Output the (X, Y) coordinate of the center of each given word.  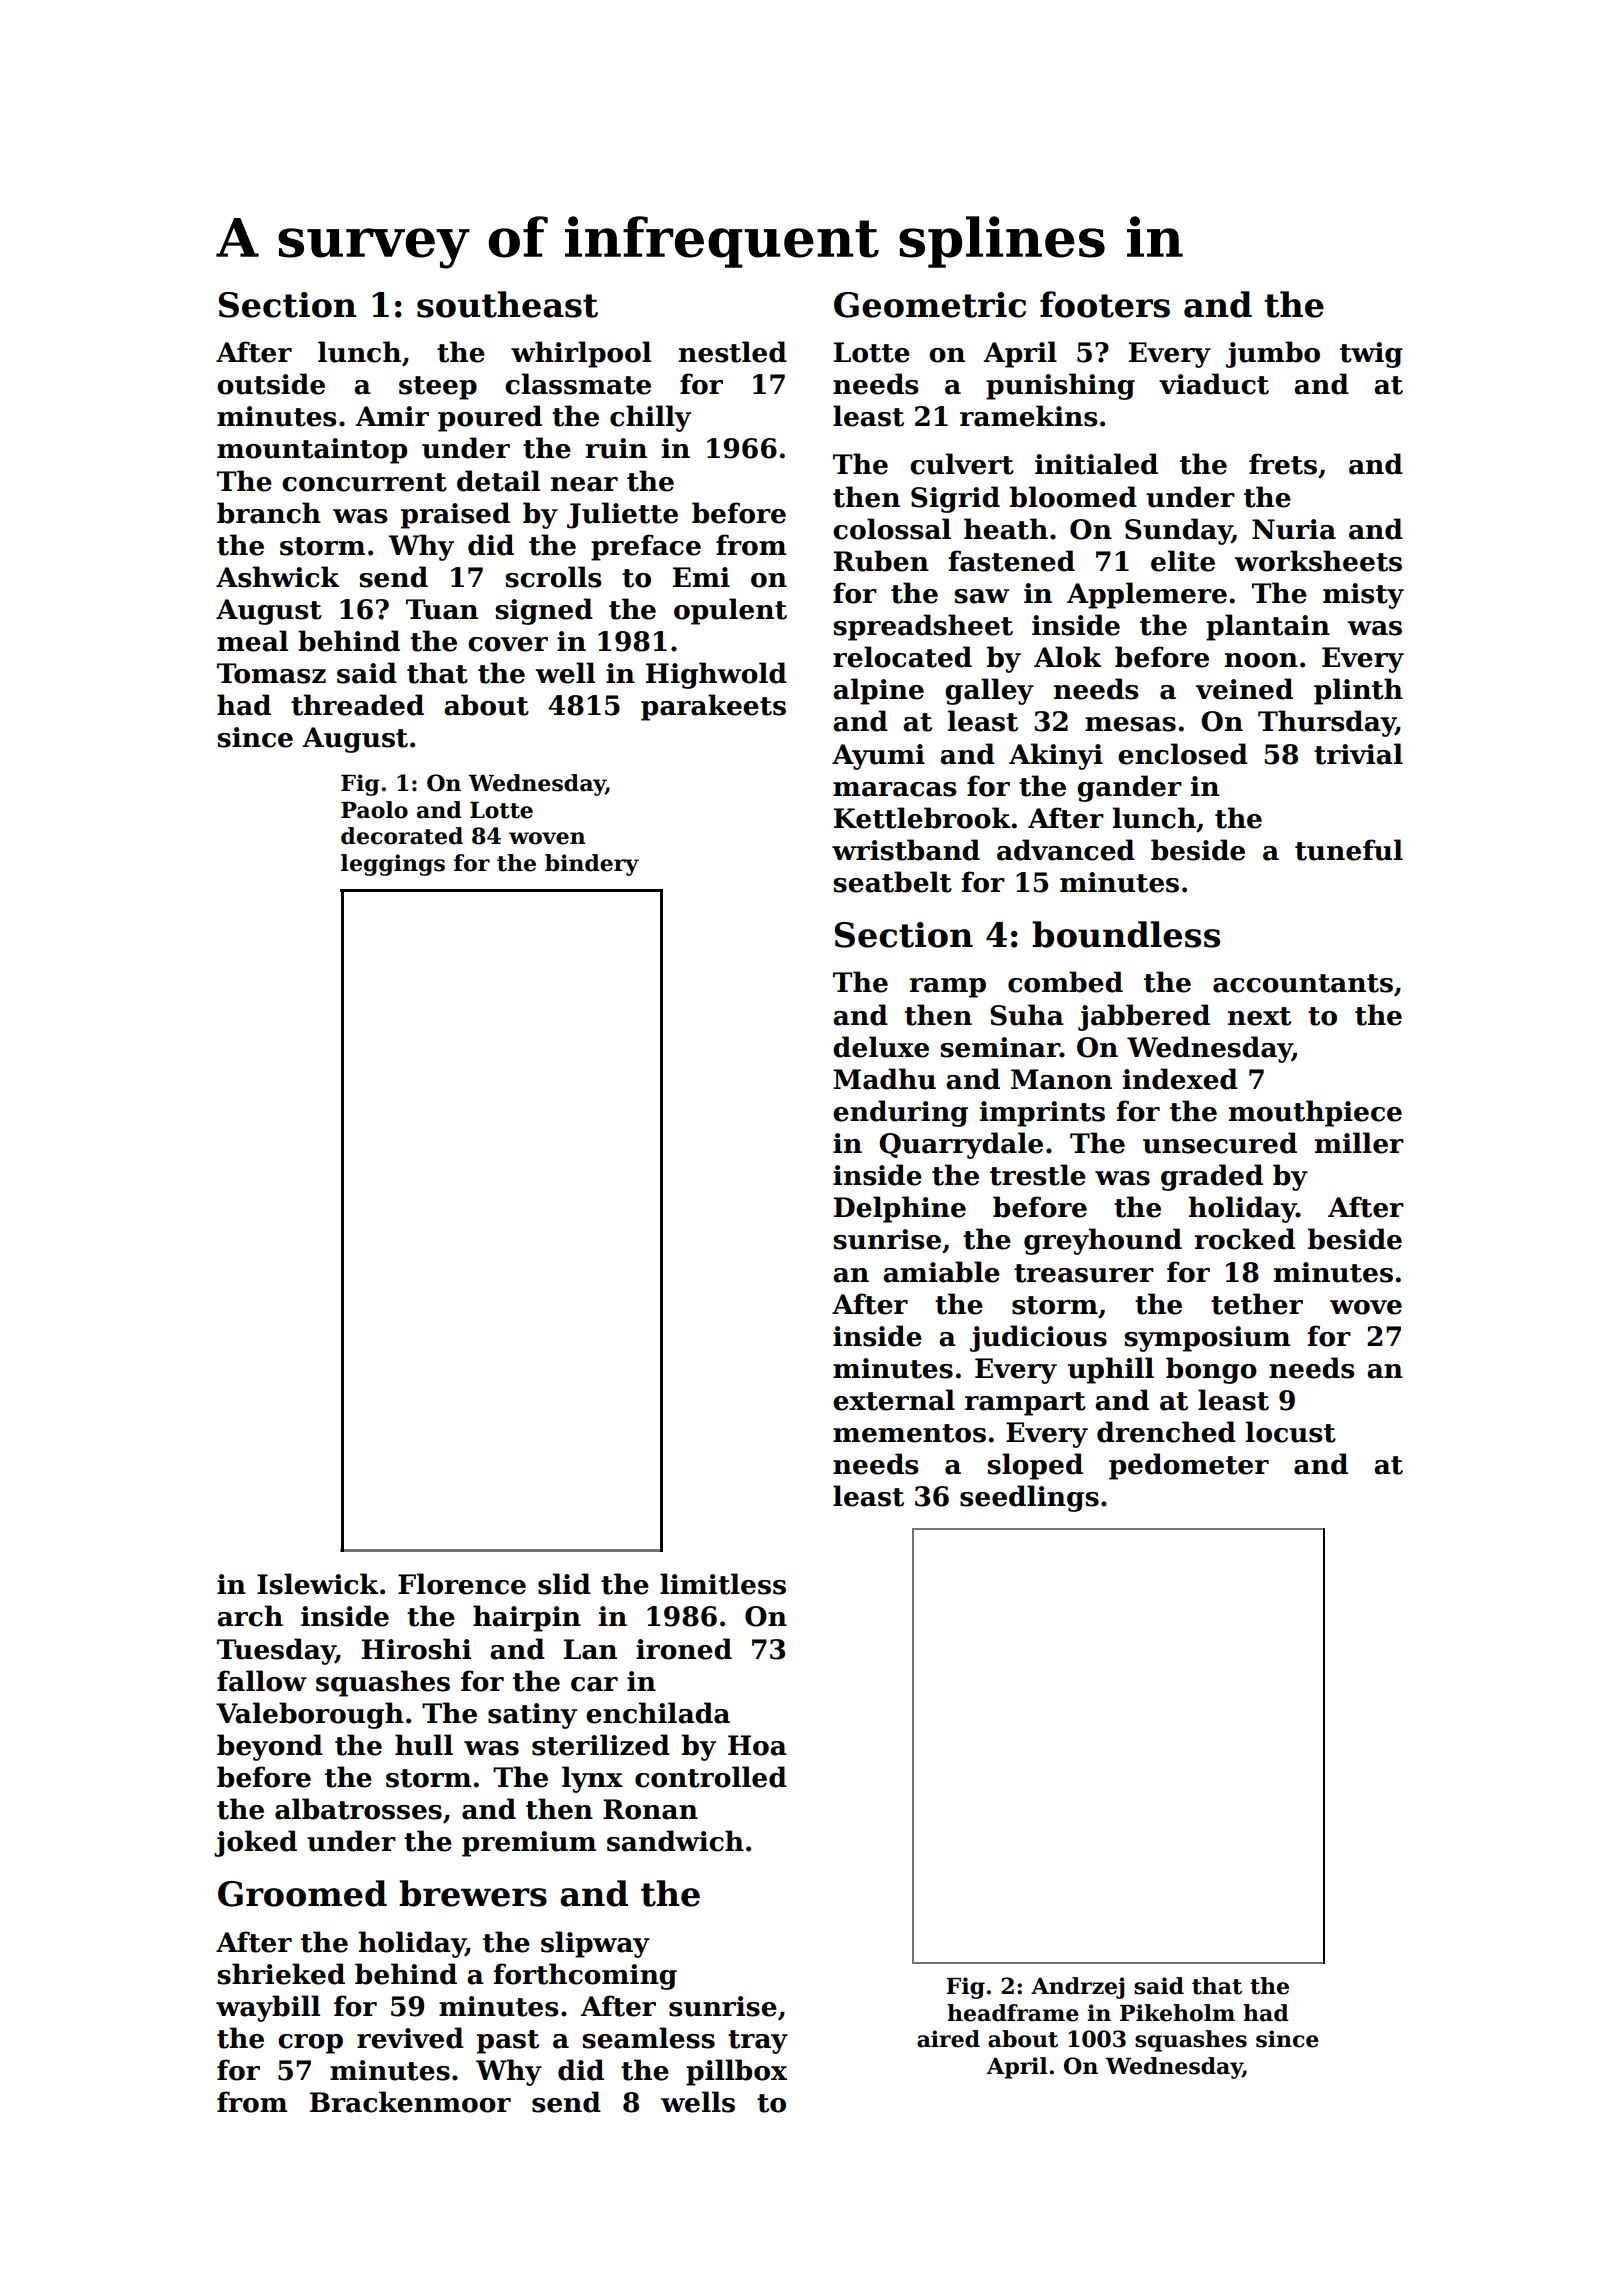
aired (948, 2039)
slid (564, 1584)
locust (1291, 1432)
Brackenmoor (410, 2102)
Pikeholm (1177, 2013)
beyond (270, 1747)
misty (1363, 596)
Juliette (622, 515)
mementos (909, 1433)
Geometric (930, 305)
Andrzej (1077, 1988)
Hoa (757, 1745)
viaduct (1214, 384)
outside (271, 384)
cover (508, 644)
